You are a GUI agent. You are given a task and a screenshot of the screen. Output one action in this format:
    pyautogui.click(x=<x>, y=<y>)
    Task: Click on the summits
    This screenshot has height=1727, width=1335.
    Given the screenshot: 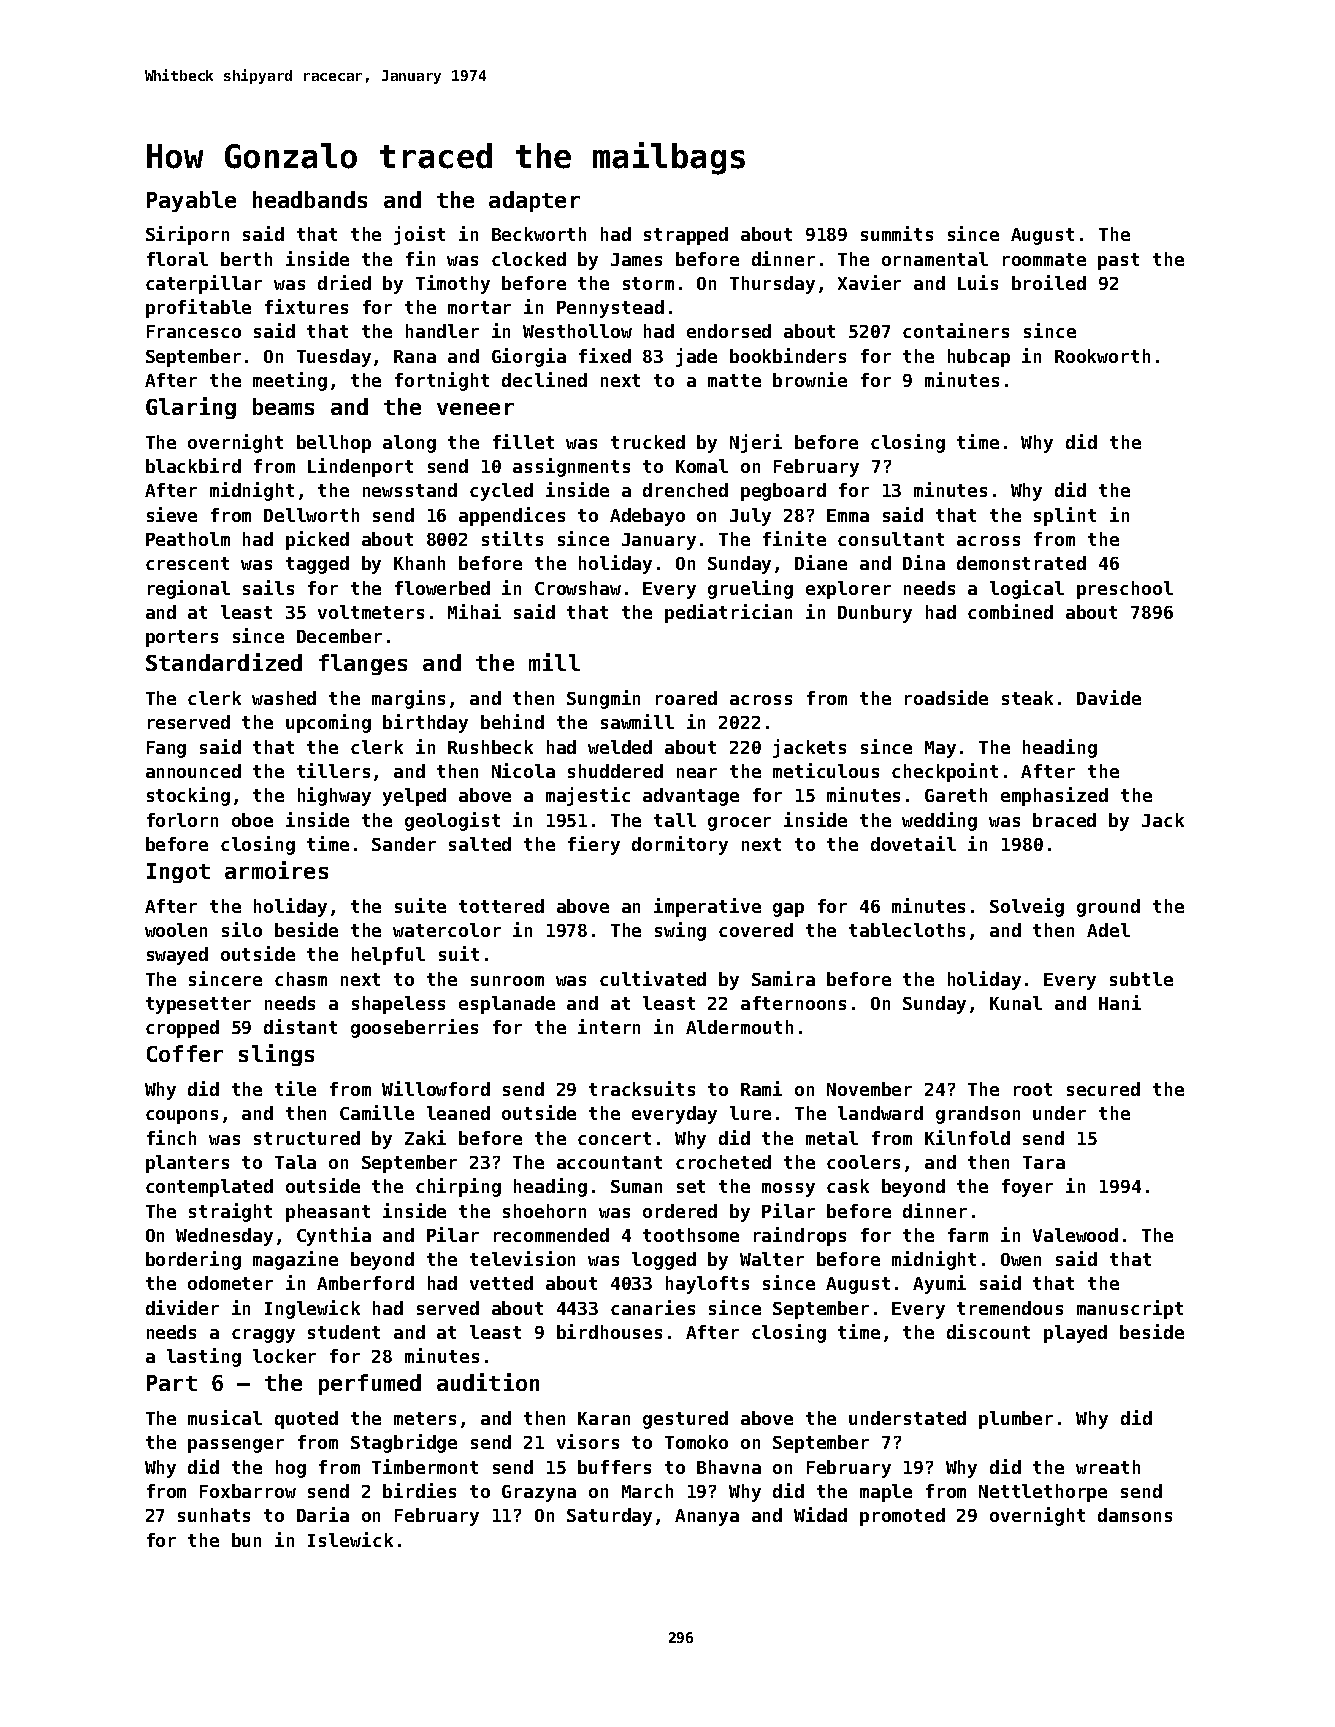 What is the action you would take?
    pyautogui.click(x=897, y=233)
